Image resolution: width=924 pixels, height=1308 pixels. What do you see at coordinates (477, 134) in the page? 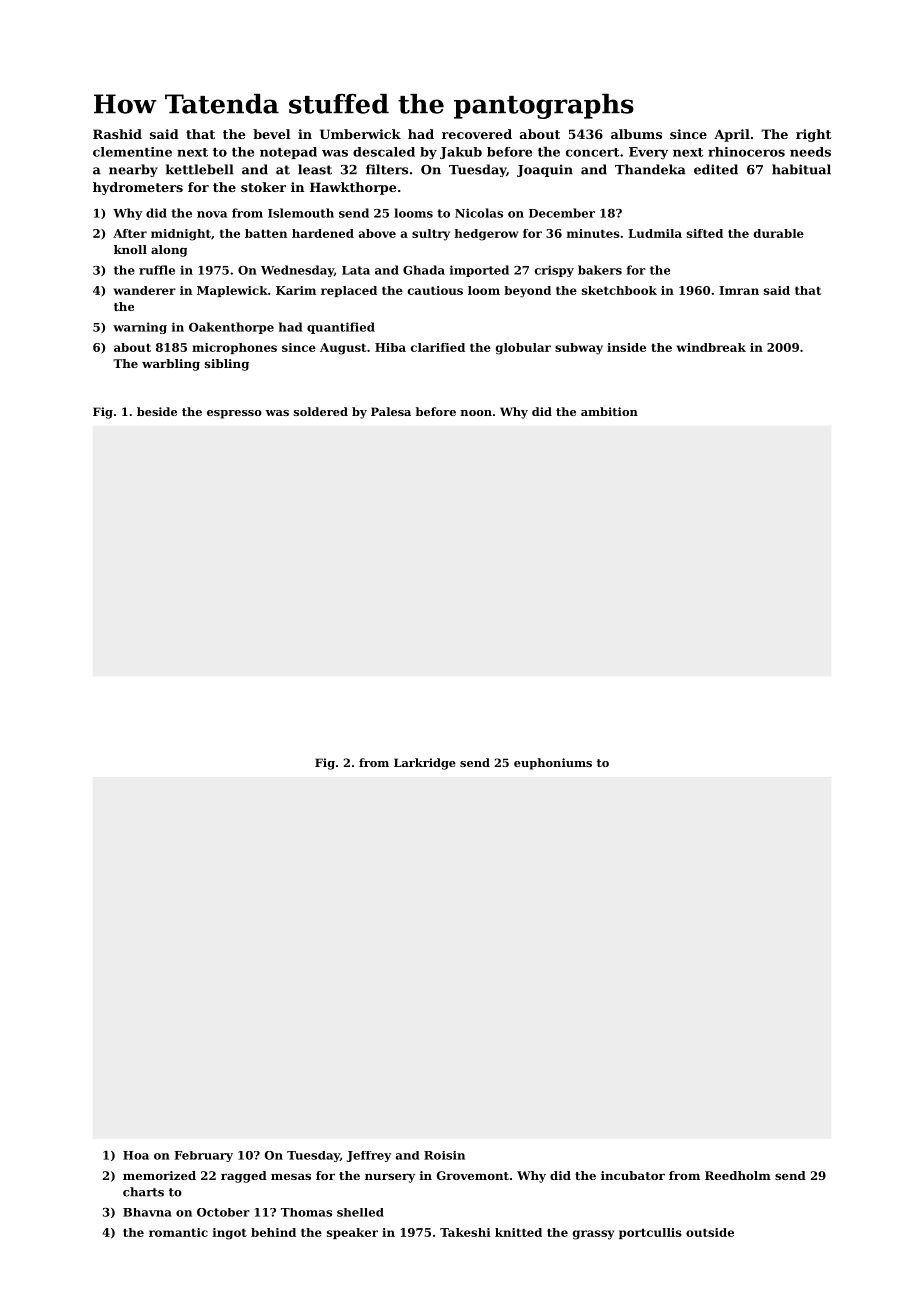
I see `recovered` at bounding box center [477, 134].
